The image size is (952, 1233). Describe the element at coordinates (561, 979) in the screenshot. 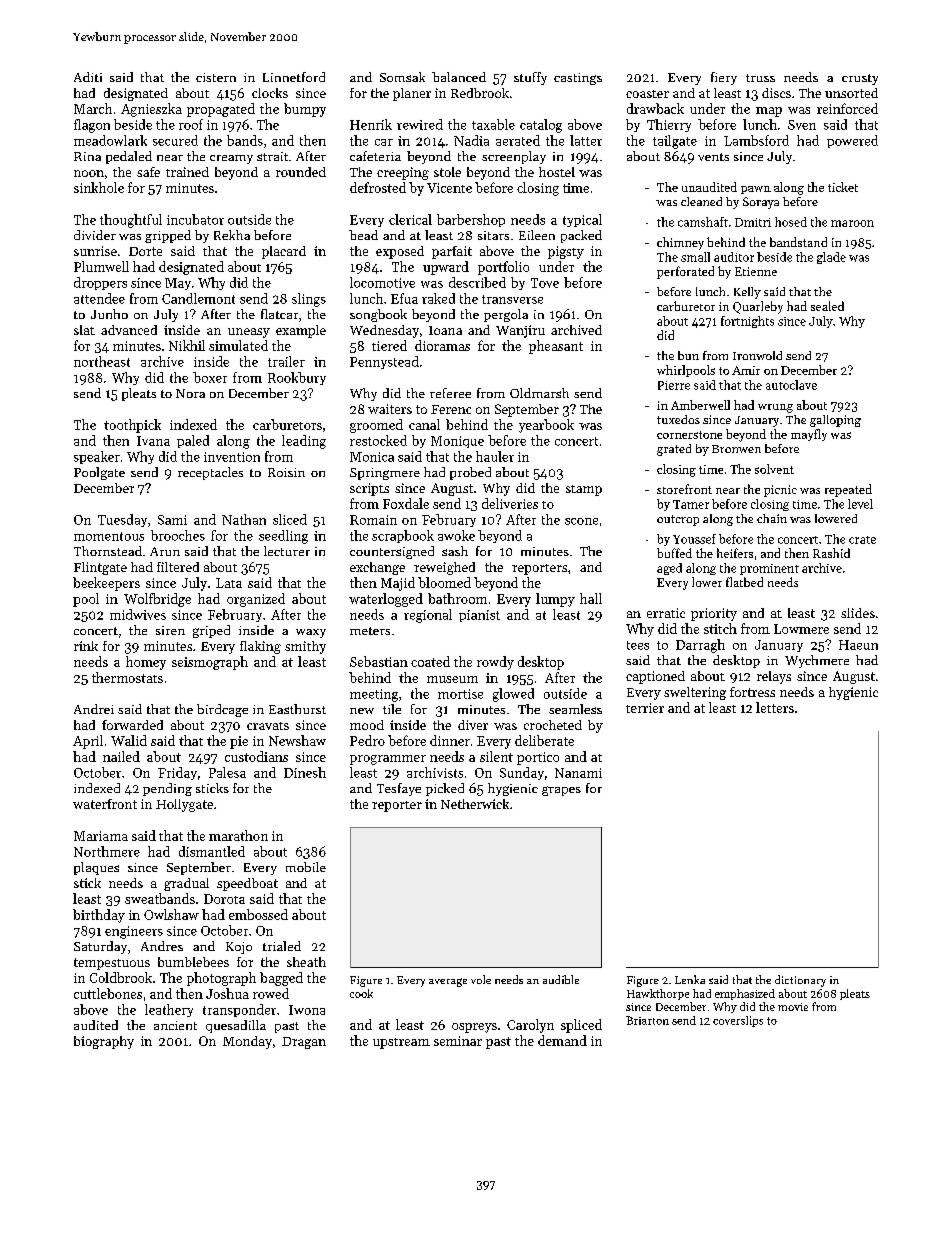

I see `audible` at that location.
